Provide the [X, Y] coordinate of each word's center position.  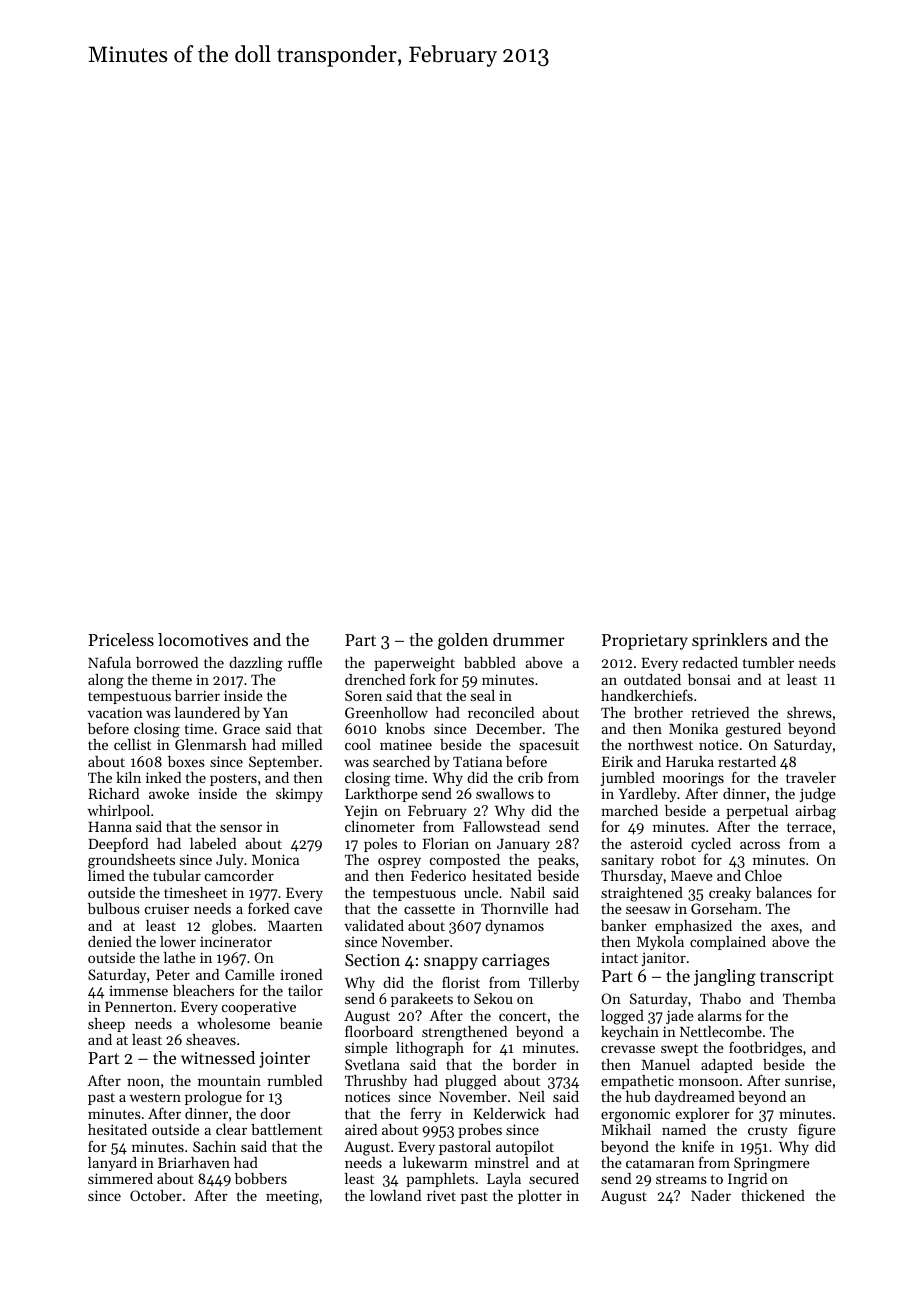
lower [178, 941]
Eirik [617, 761]
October [156, 1195]
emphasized [693, 927]
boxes [186, 761]
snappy [451, 963]
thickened [773, 1195]
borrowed [167, 662]
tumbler [768, 662]
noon [143, 1082]
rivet [441, 1195]
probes [480, 1131]
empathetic [637, 1082]
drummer [529, 639]
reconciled [501, 712]
